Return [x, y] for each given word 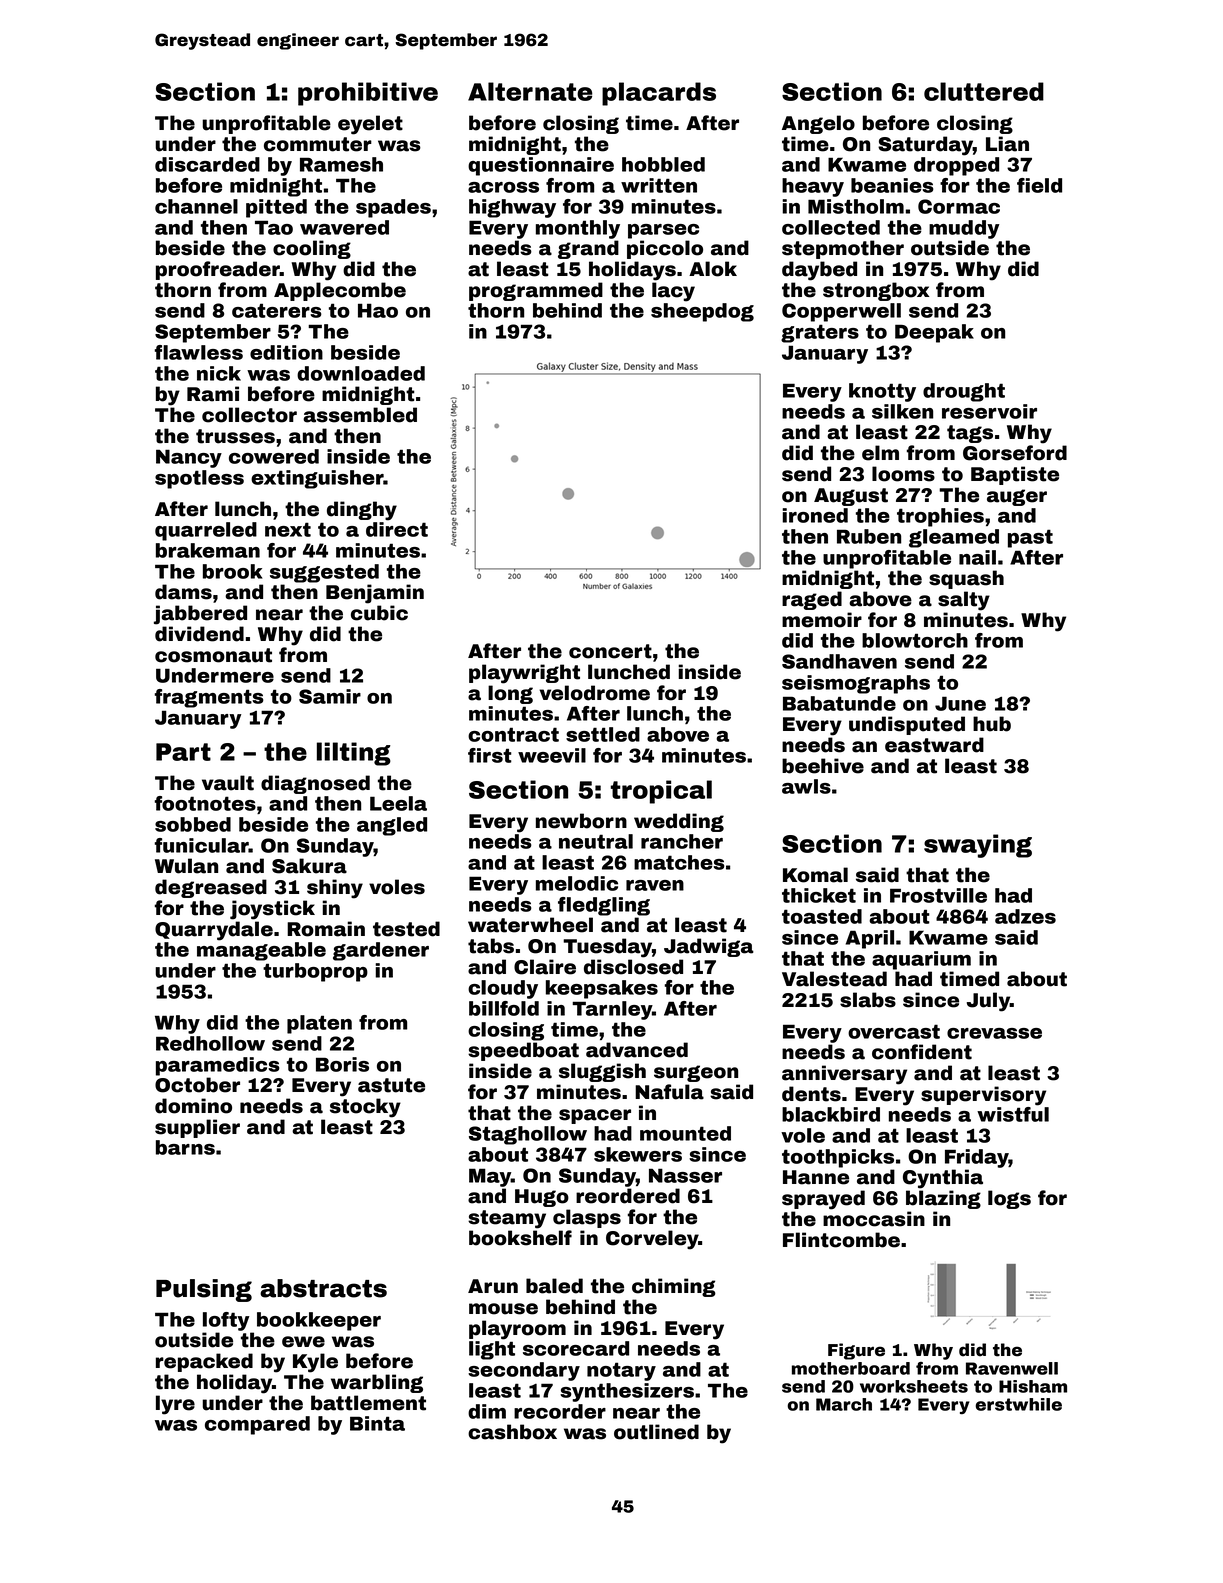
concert [610, 651]
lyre [175, 1405]
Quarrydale [214, 931]
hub [992, 724]
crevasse [994, 1033]
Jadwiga [709, 947]
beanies [892, 185]
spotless [199, 479]
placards [659, 94]
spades [393, 208]
